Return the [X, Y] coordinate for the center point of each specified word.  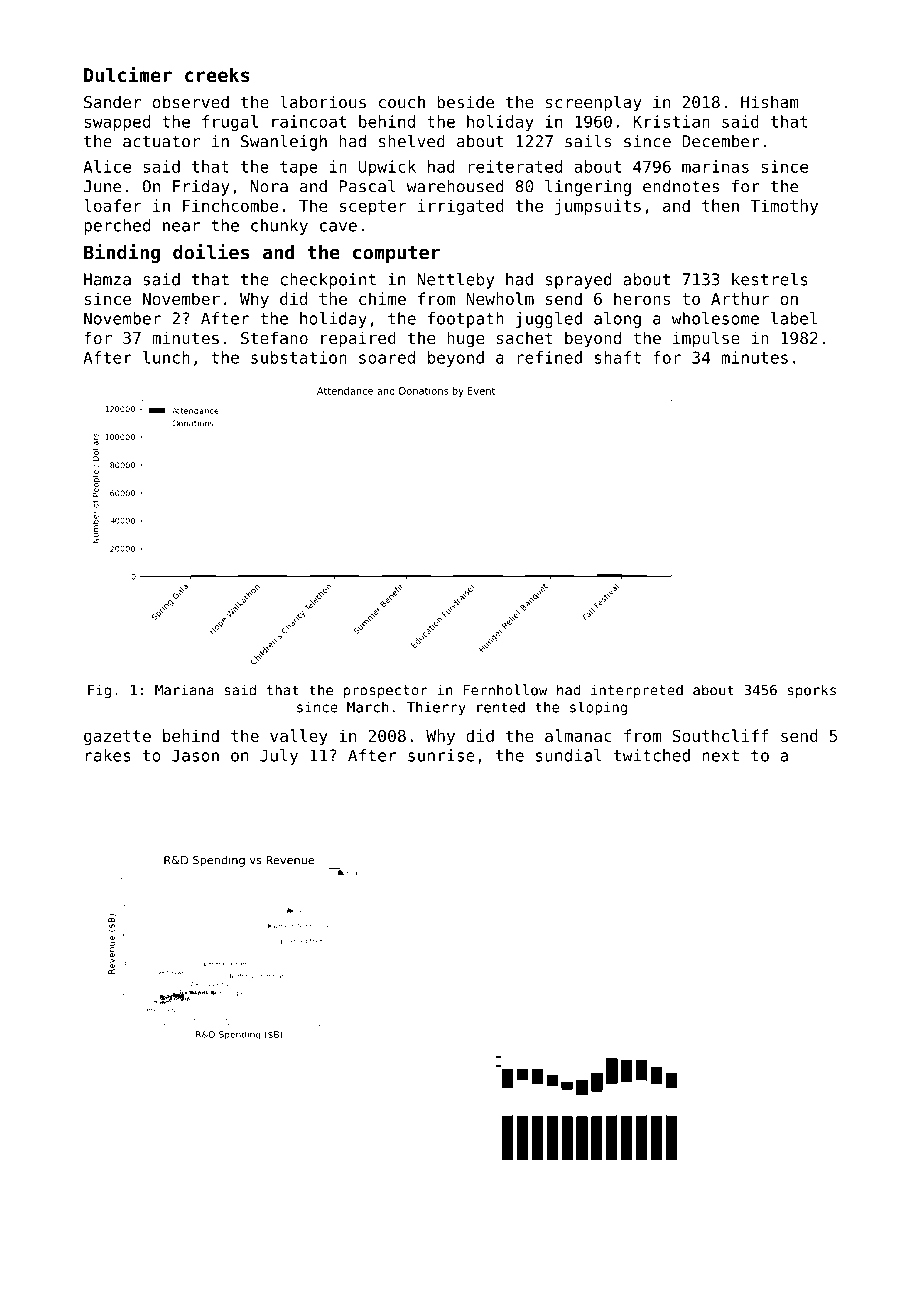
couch [402, 102]
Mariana [184, 690]
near [181, 227]
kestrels [770, 279]
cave [338, 227]
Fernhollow [505, 690]
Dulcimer [128, 74]
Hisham [770, 102]
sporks [811, 691]
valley [299, 737]
